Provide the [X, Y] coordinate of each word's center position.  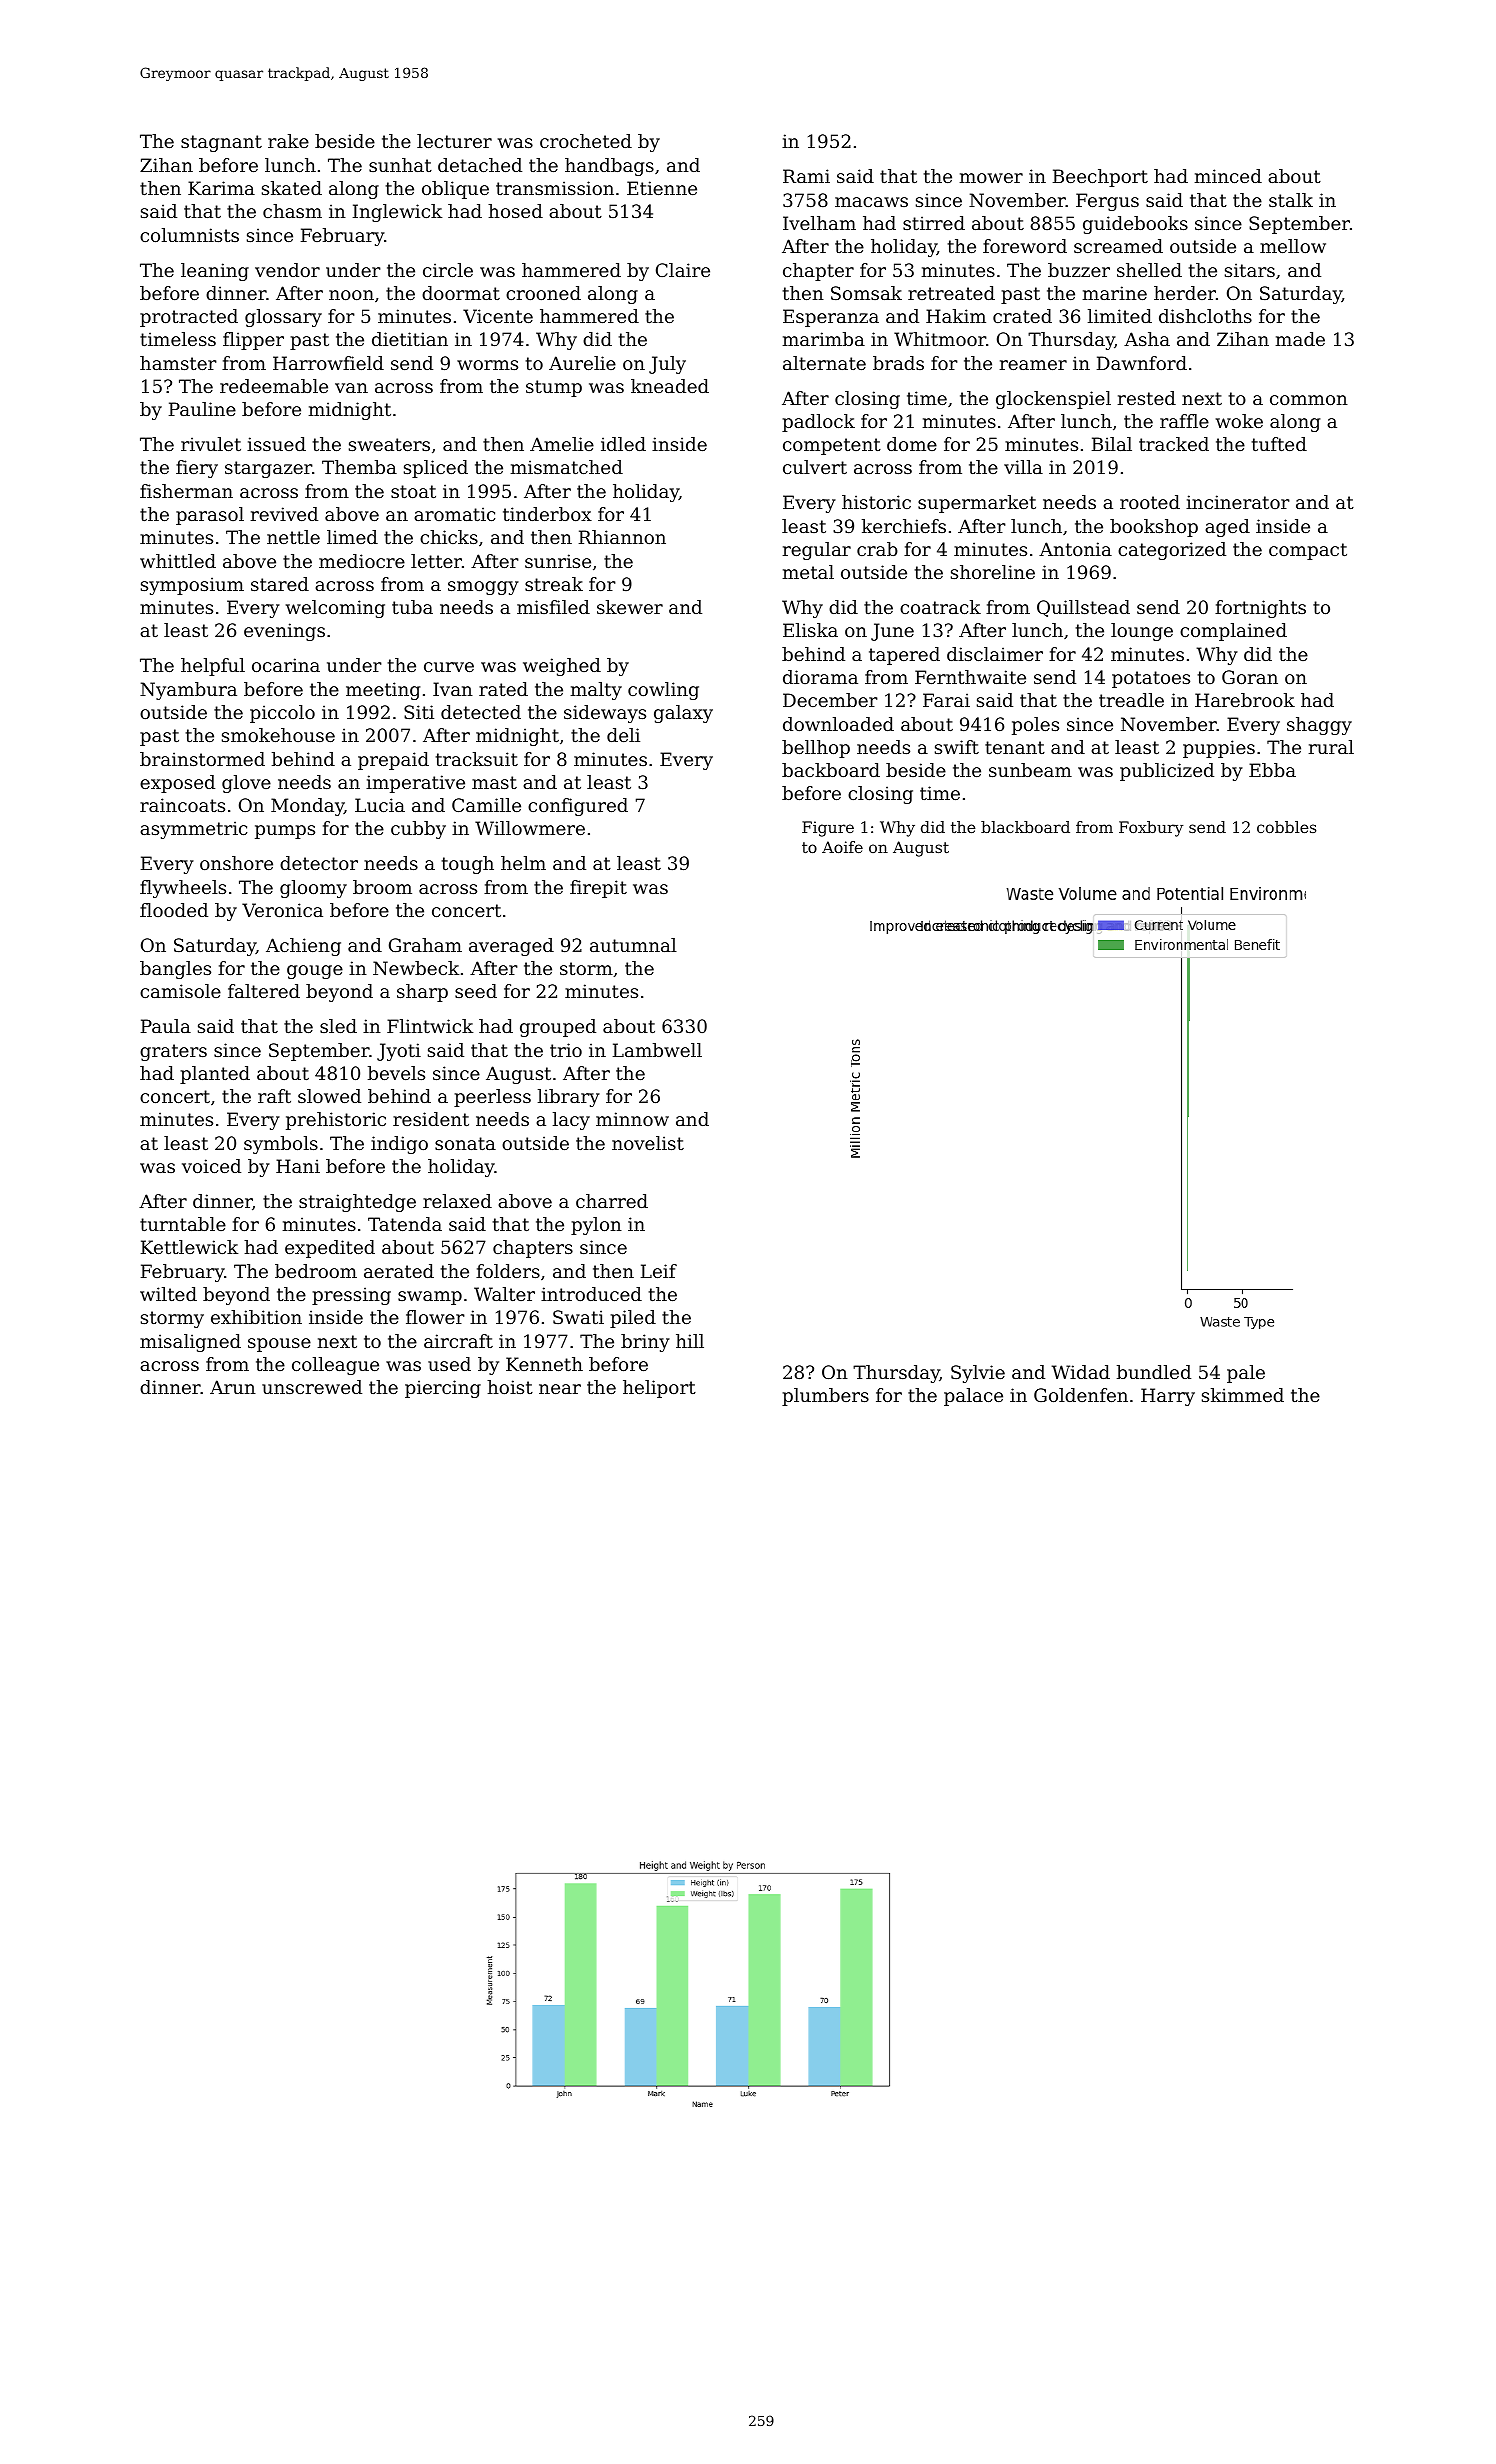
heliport [659, 1389]
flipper [253, 341]
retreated [951, 293]
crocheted [586, 141]
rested [1147, 398]
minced [1228, 176]
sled [338, 1026]
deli [623, 735]
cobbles [1286, 827]
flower [435, 1317]
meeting [383, 691]
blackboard [1025, 827]
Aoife [842, 847]
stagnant [221, 143]
